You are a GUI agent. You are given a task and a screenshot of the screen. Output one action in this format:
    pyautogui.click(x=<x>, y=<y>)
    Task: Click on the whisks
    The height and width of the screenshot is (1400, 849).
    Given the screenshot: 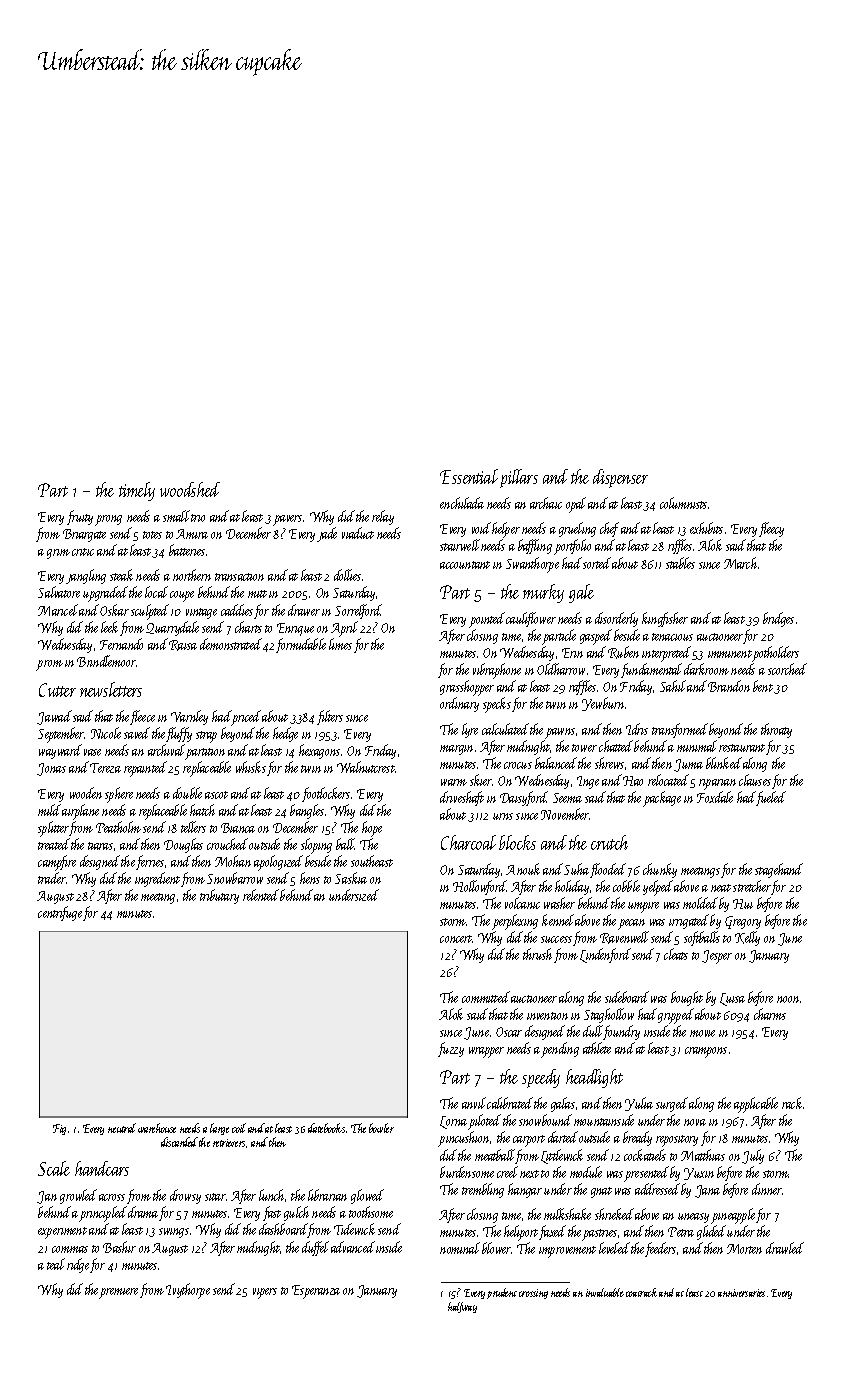 What is the action you would take?
    pyautogui.click(x=251, y=767)
